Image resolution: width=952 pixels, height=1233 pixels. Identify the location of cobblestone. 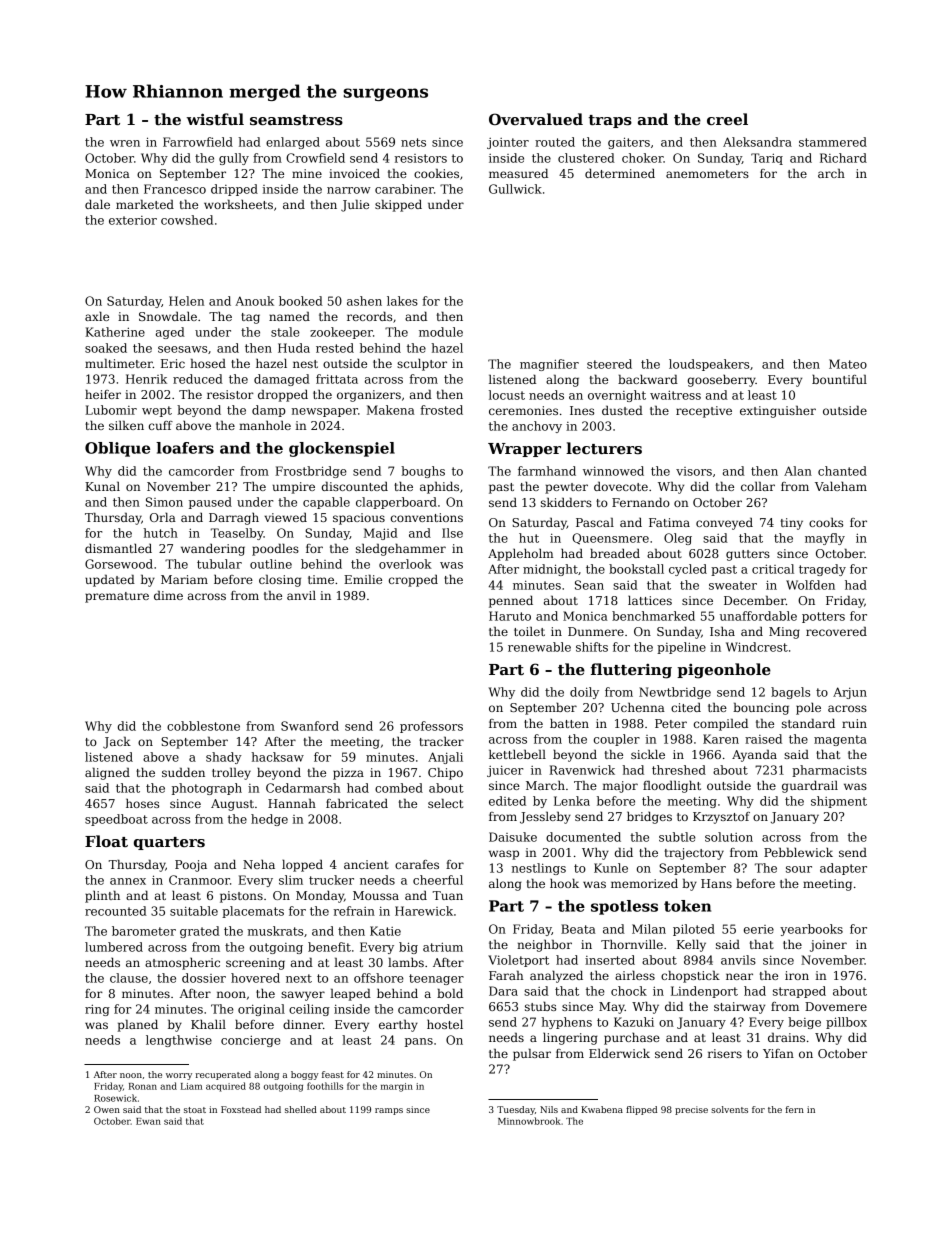
(203, 726).
